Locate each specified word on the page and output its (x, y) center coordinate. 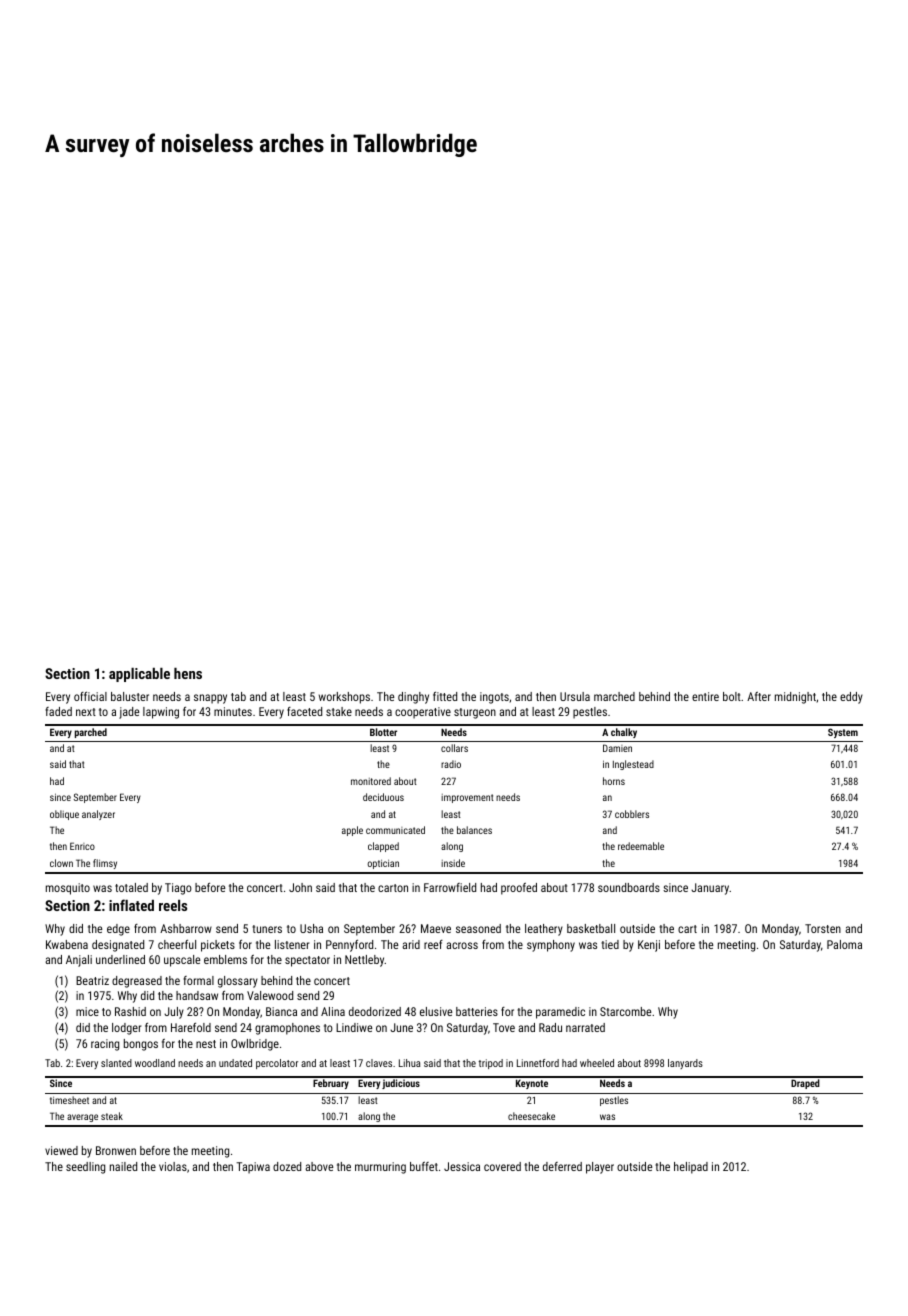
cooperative (423, 713)
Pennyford (349, 946)
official (90, 696)
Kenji (649, 946)
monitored (371, 781)
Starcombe (625, 1011)
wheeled (597, 1063)
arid (411, 944)
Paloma (844, 944)
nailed (123, 1166)
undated (235, 1063)
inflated (131, 905)
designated (118, 946)
